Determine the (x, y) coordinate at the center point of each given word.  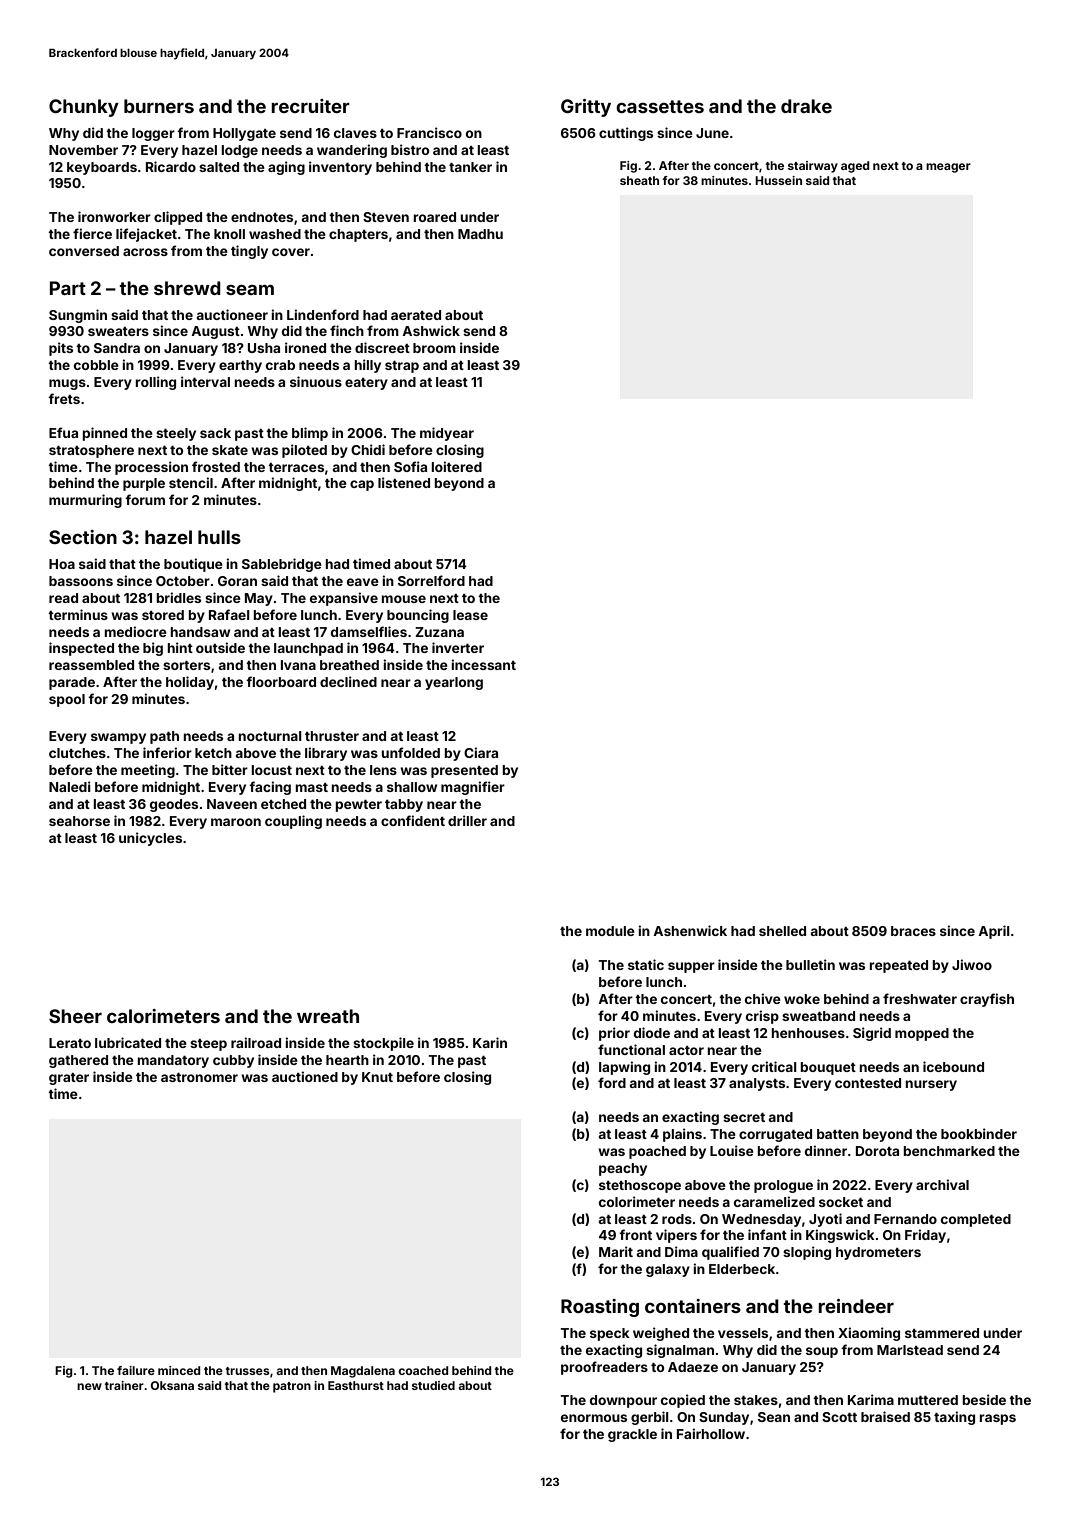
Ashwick (431, 330)
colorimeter (637, 1201)
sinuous (316, 381)
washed (275, 234)
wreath (328, 1016)
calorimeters (163, 1016)
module (610, 931)
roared (434, 217)
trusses (248, 1371)
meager (948, 168)
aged (855, 167)
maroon (236, 822)
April (994, 932)
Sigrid (872, 1034)
